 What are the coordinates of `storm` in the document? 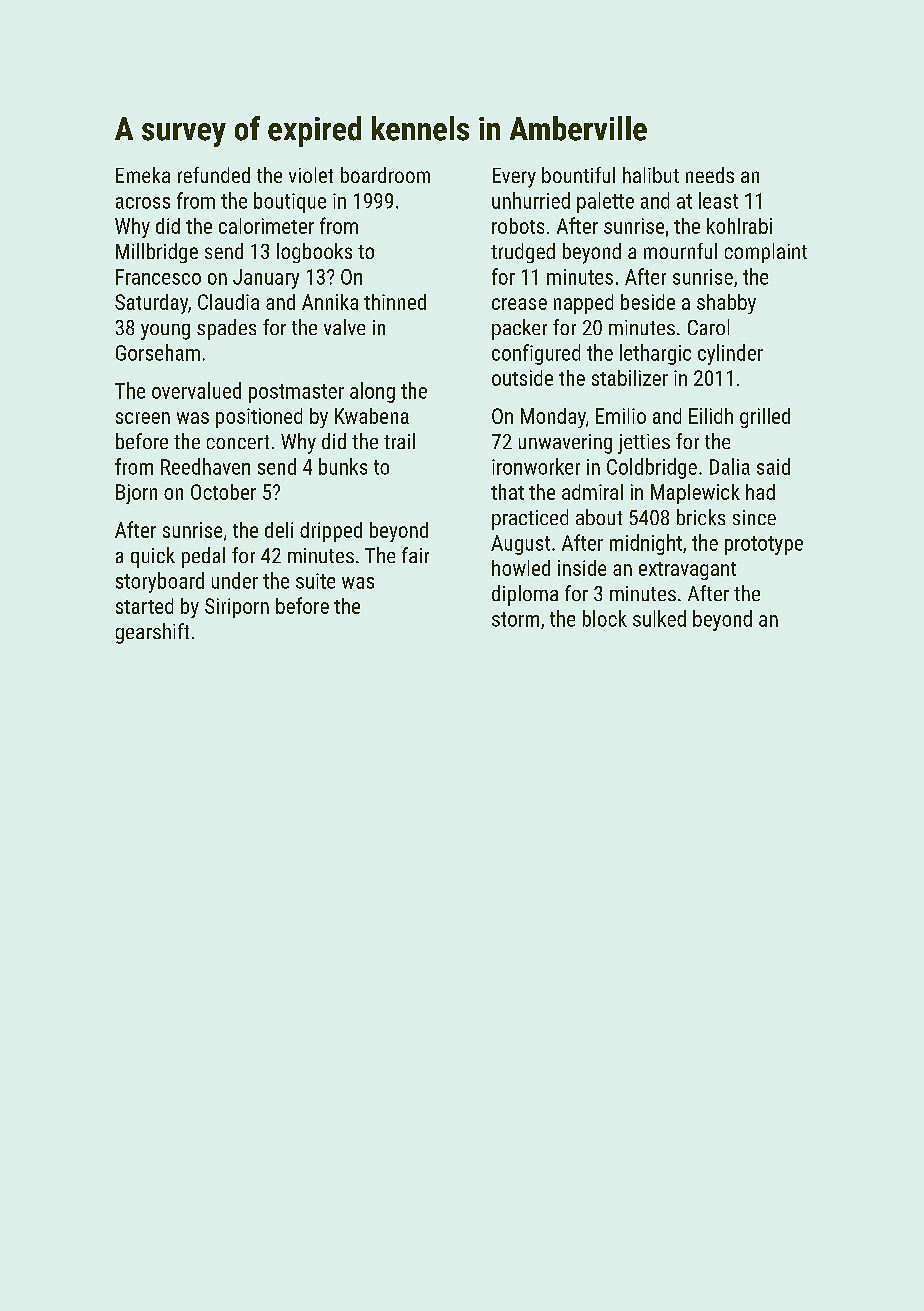 It's located at (515, 619).
